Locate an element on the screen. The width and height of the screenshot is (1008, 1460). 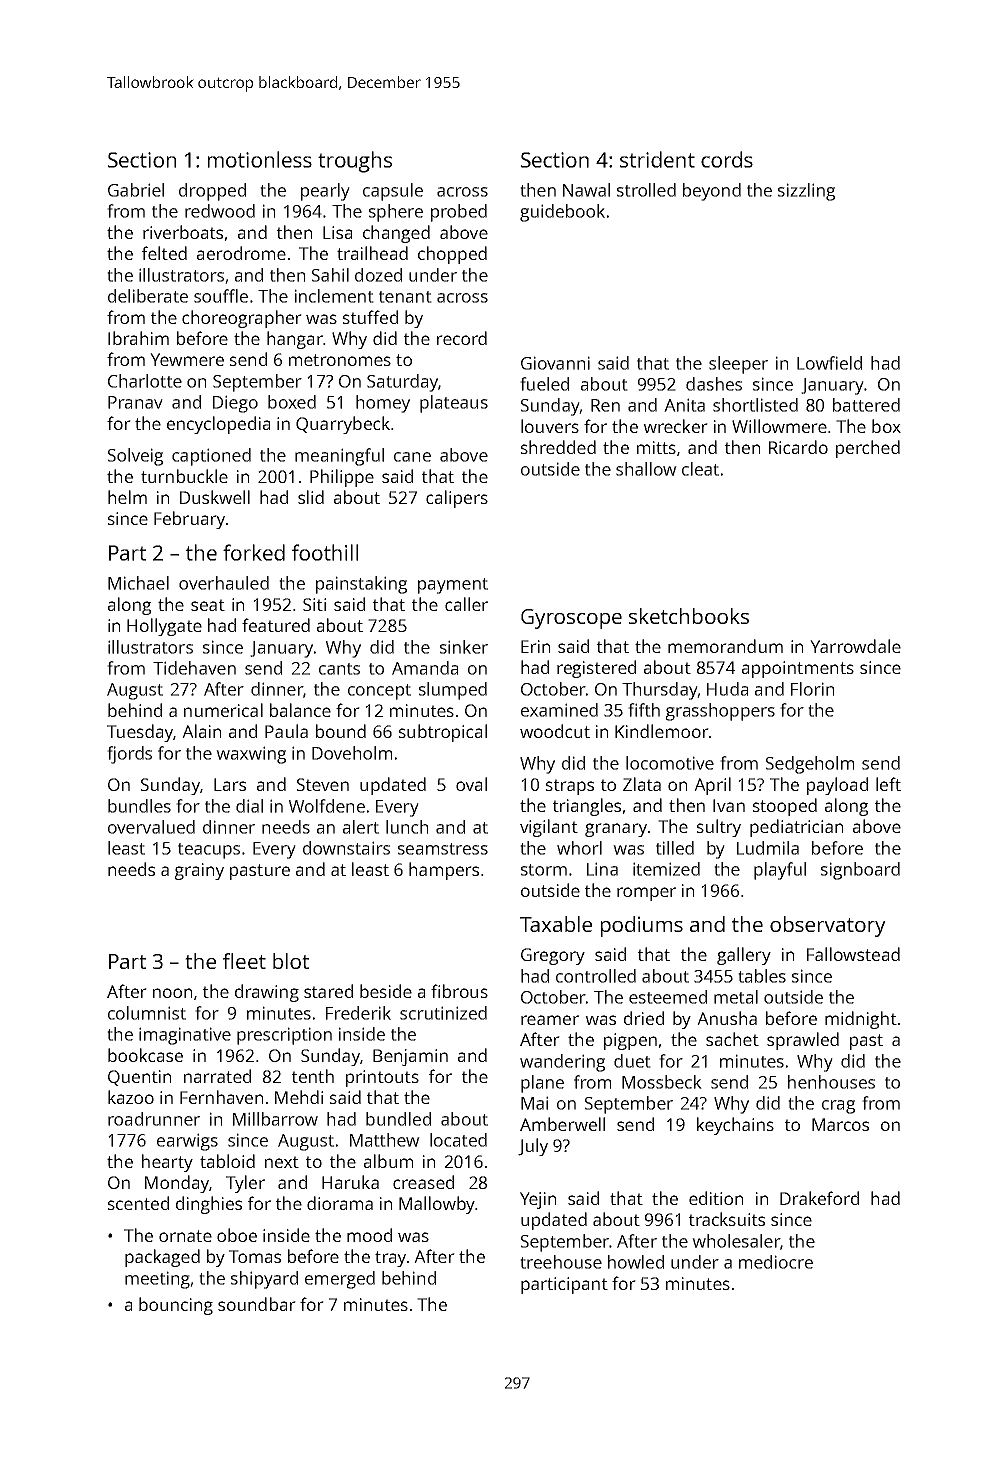
howled is located at coordinates (636, 1262).
